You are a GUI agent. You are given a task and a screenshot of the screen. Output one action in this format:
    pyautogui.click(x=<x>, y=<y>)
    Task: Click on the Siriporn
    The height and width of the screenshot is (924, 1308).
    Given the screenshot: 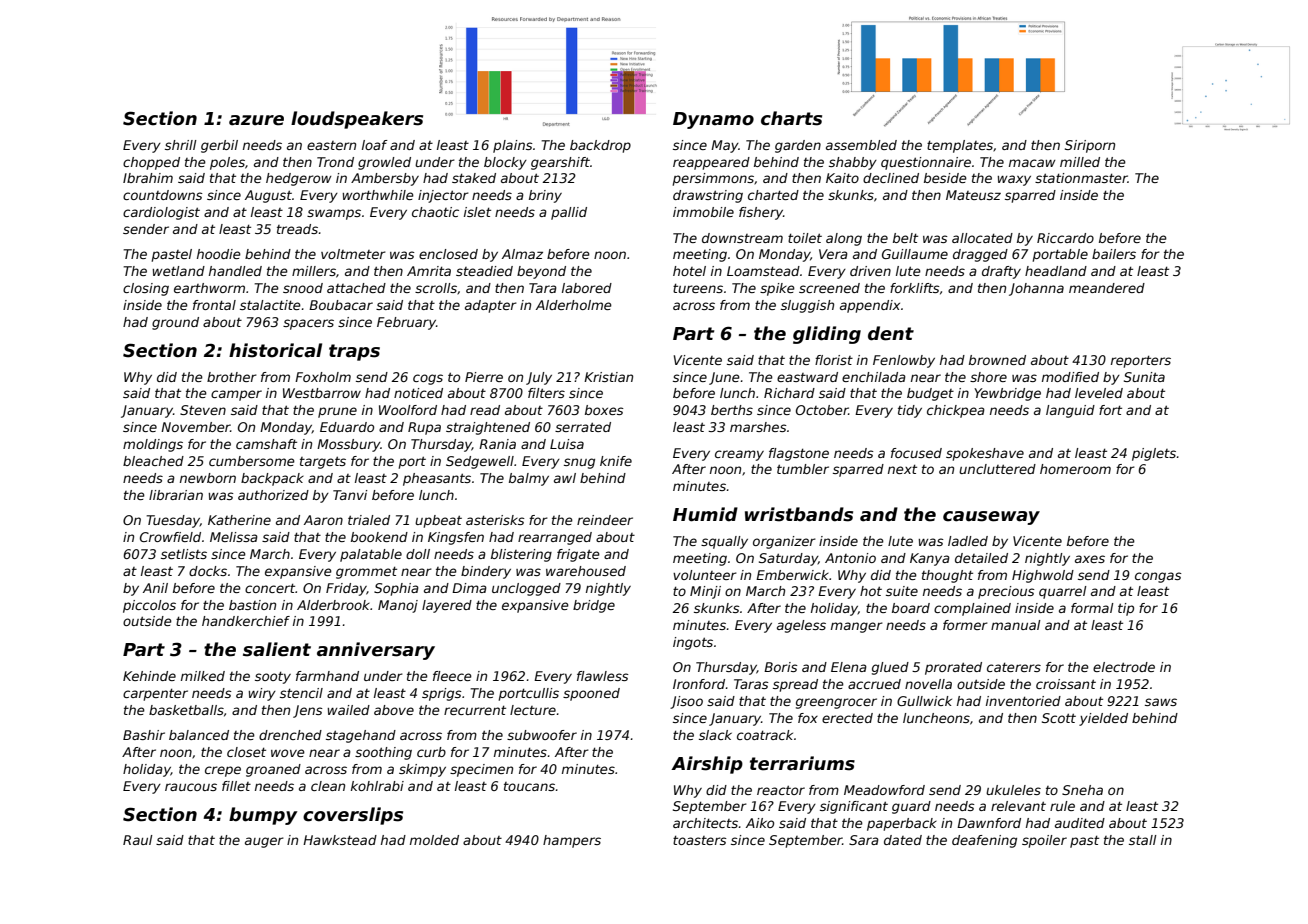 What is the action you would take?
    pyautogui.click(x=1090, y=146)
